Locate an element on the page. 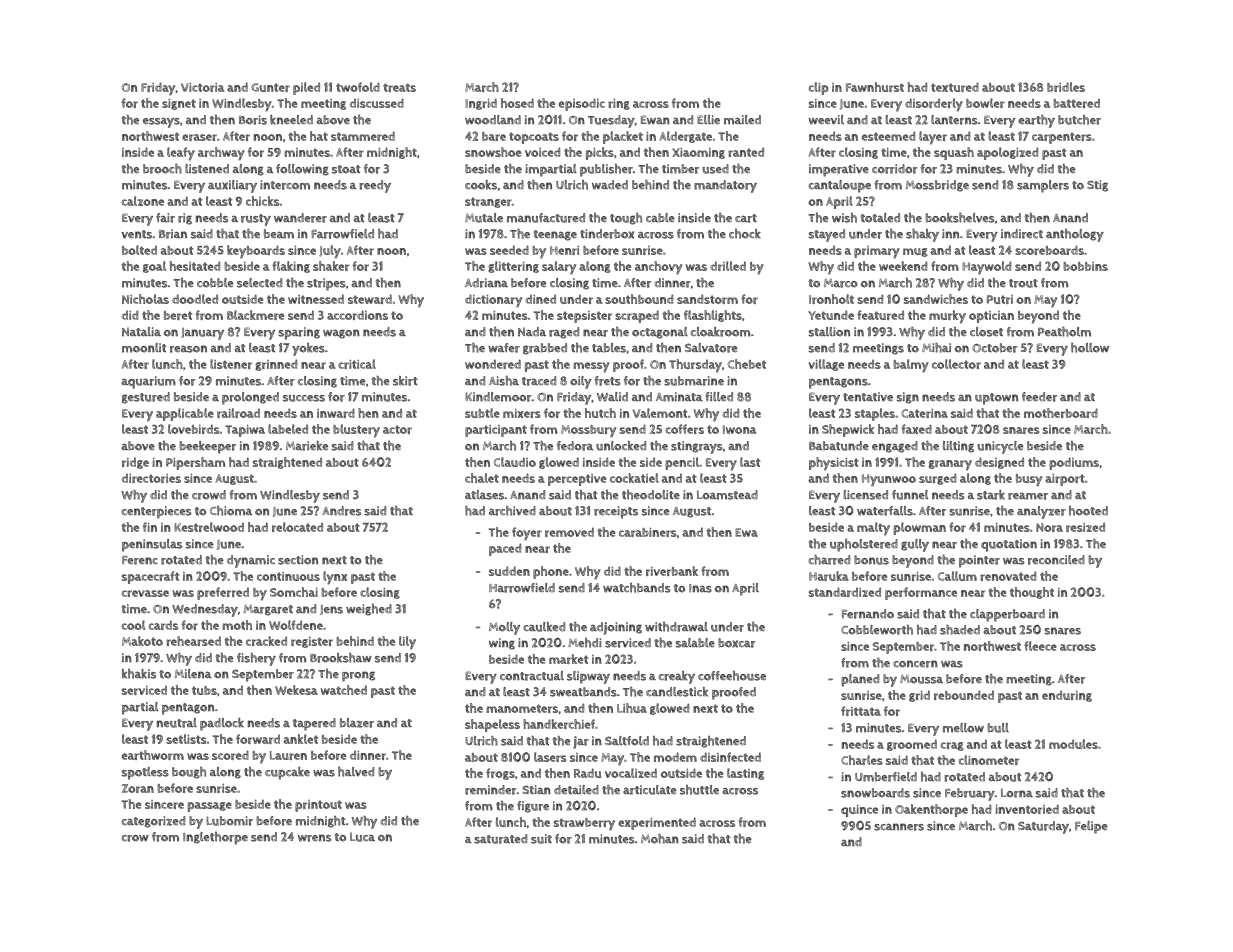  Iwona is located at coordinates (739, 429).
